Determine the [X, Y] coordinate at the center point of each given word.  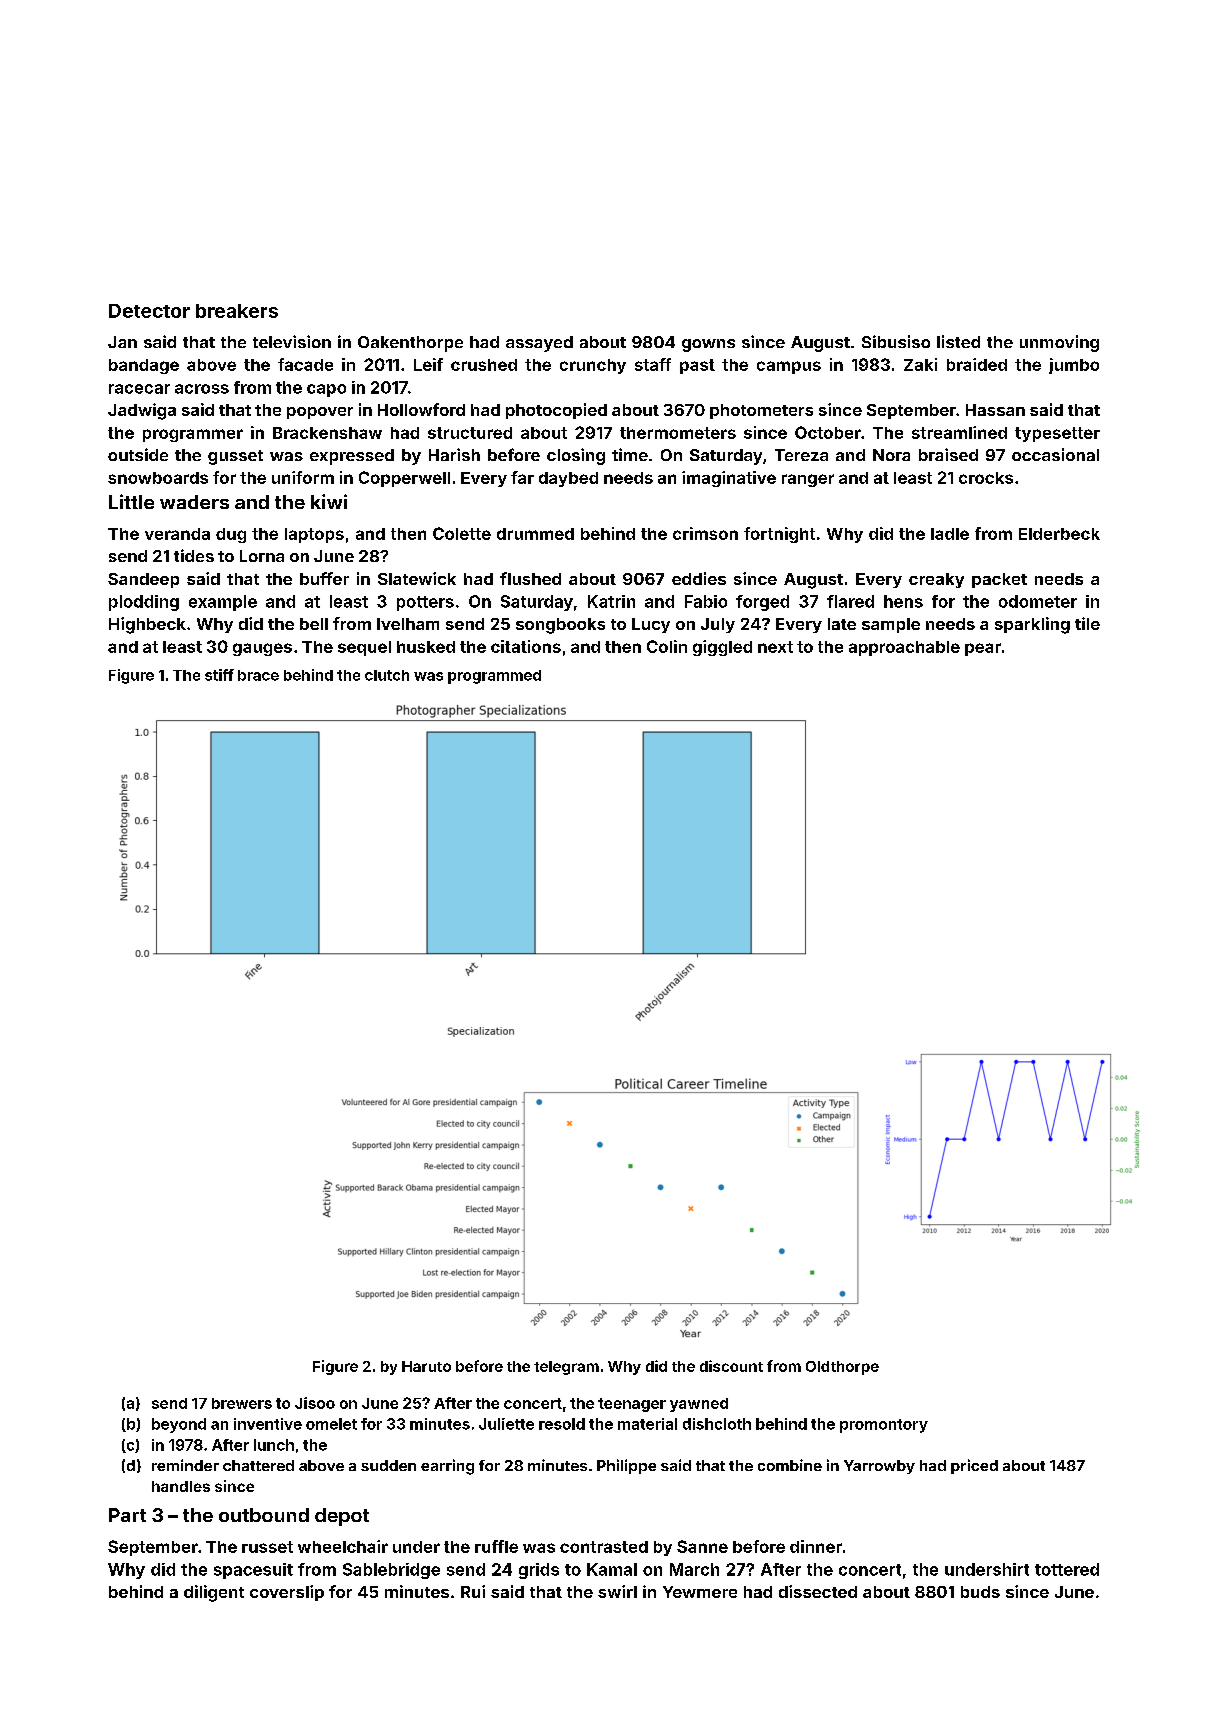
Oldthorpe [842, 1368]
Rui [473, 1591]
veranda [177, 534]
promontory [884, 1426]
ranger [808, 480]
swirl [617, 1591]
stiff [219, 675]
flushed [530, 578]
